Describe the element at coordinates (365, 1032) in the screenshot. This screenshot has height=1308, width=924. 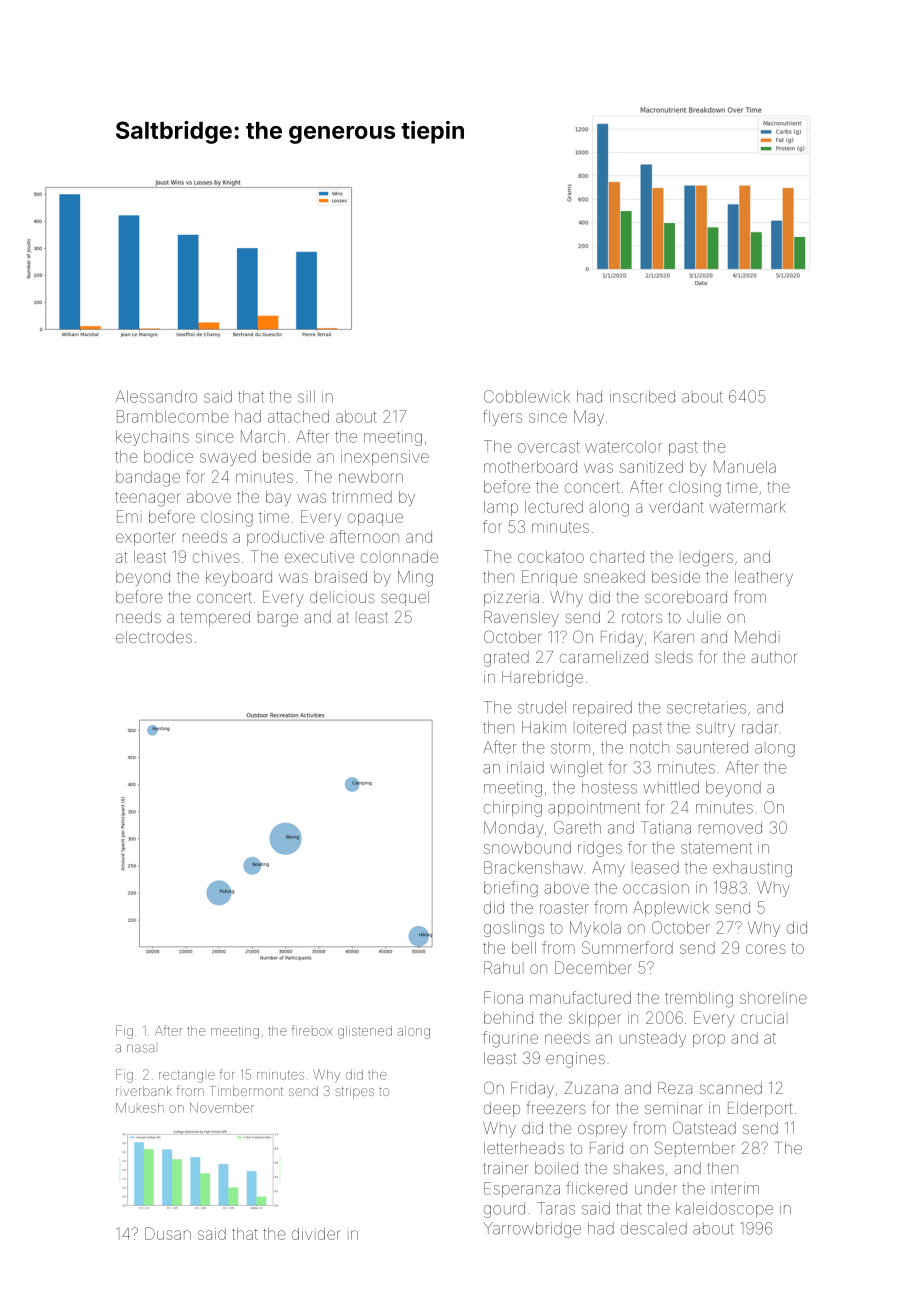
I see `glistened` at that location.
